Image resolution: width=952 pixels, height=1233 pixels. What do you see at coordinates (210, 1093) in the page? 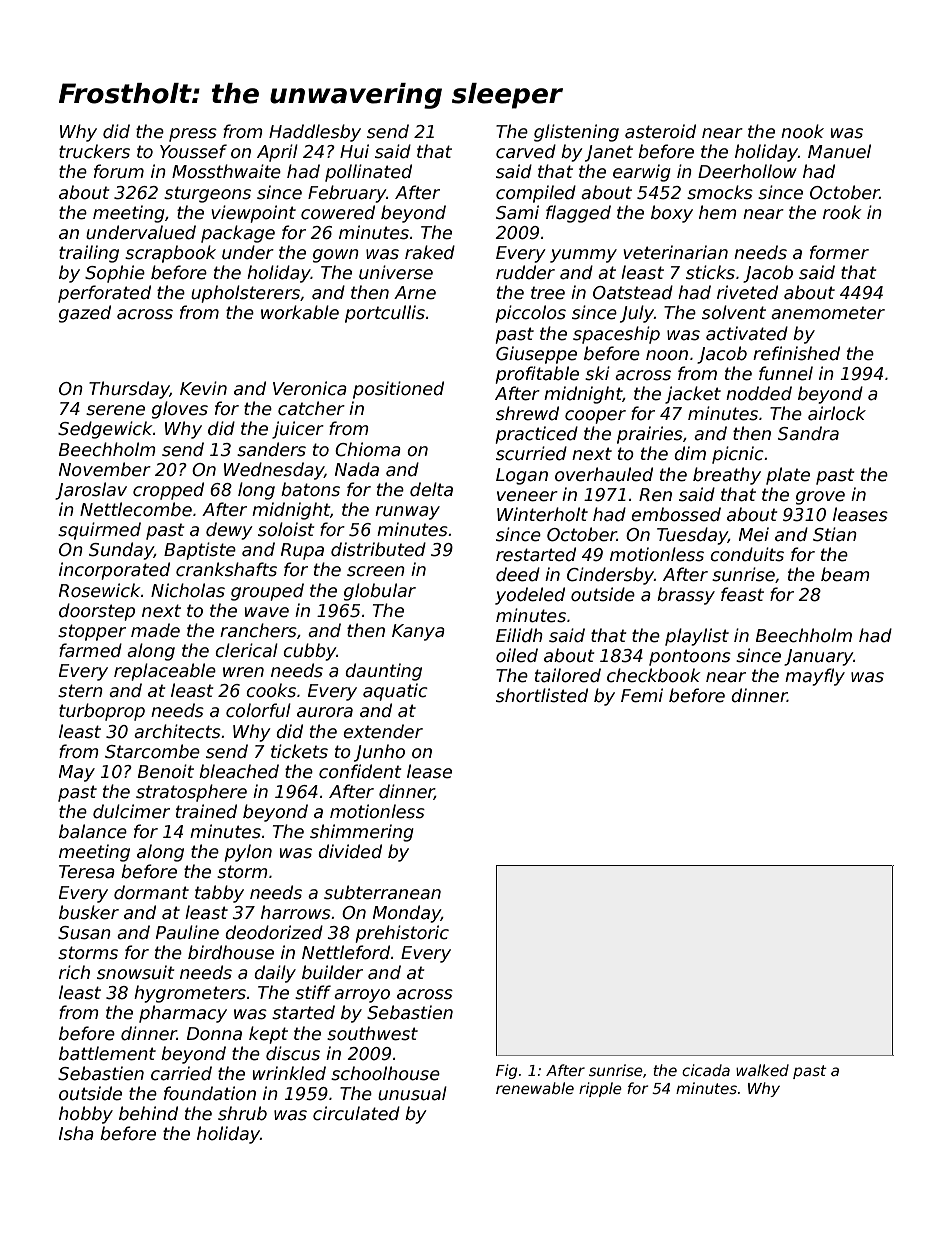
I see `foundation` at bounding box center [210, 1093].
